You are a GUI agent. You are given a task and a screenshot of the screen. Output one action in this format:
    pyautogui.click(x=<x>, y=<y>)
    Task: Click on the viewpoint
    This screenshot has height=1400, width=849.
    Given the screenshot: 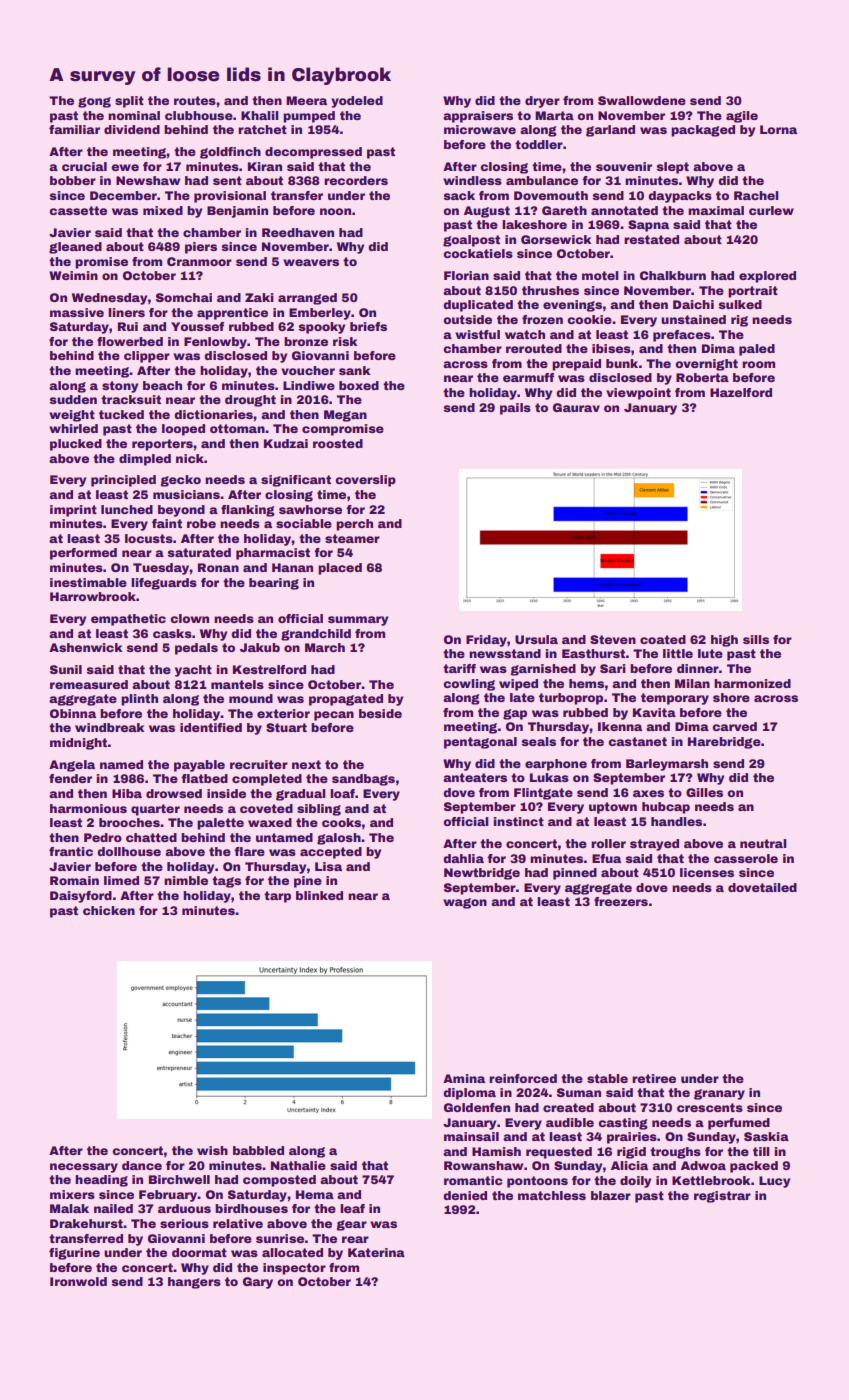 What is the action you would take?
    pyautogui.click(x=638, y=394)
